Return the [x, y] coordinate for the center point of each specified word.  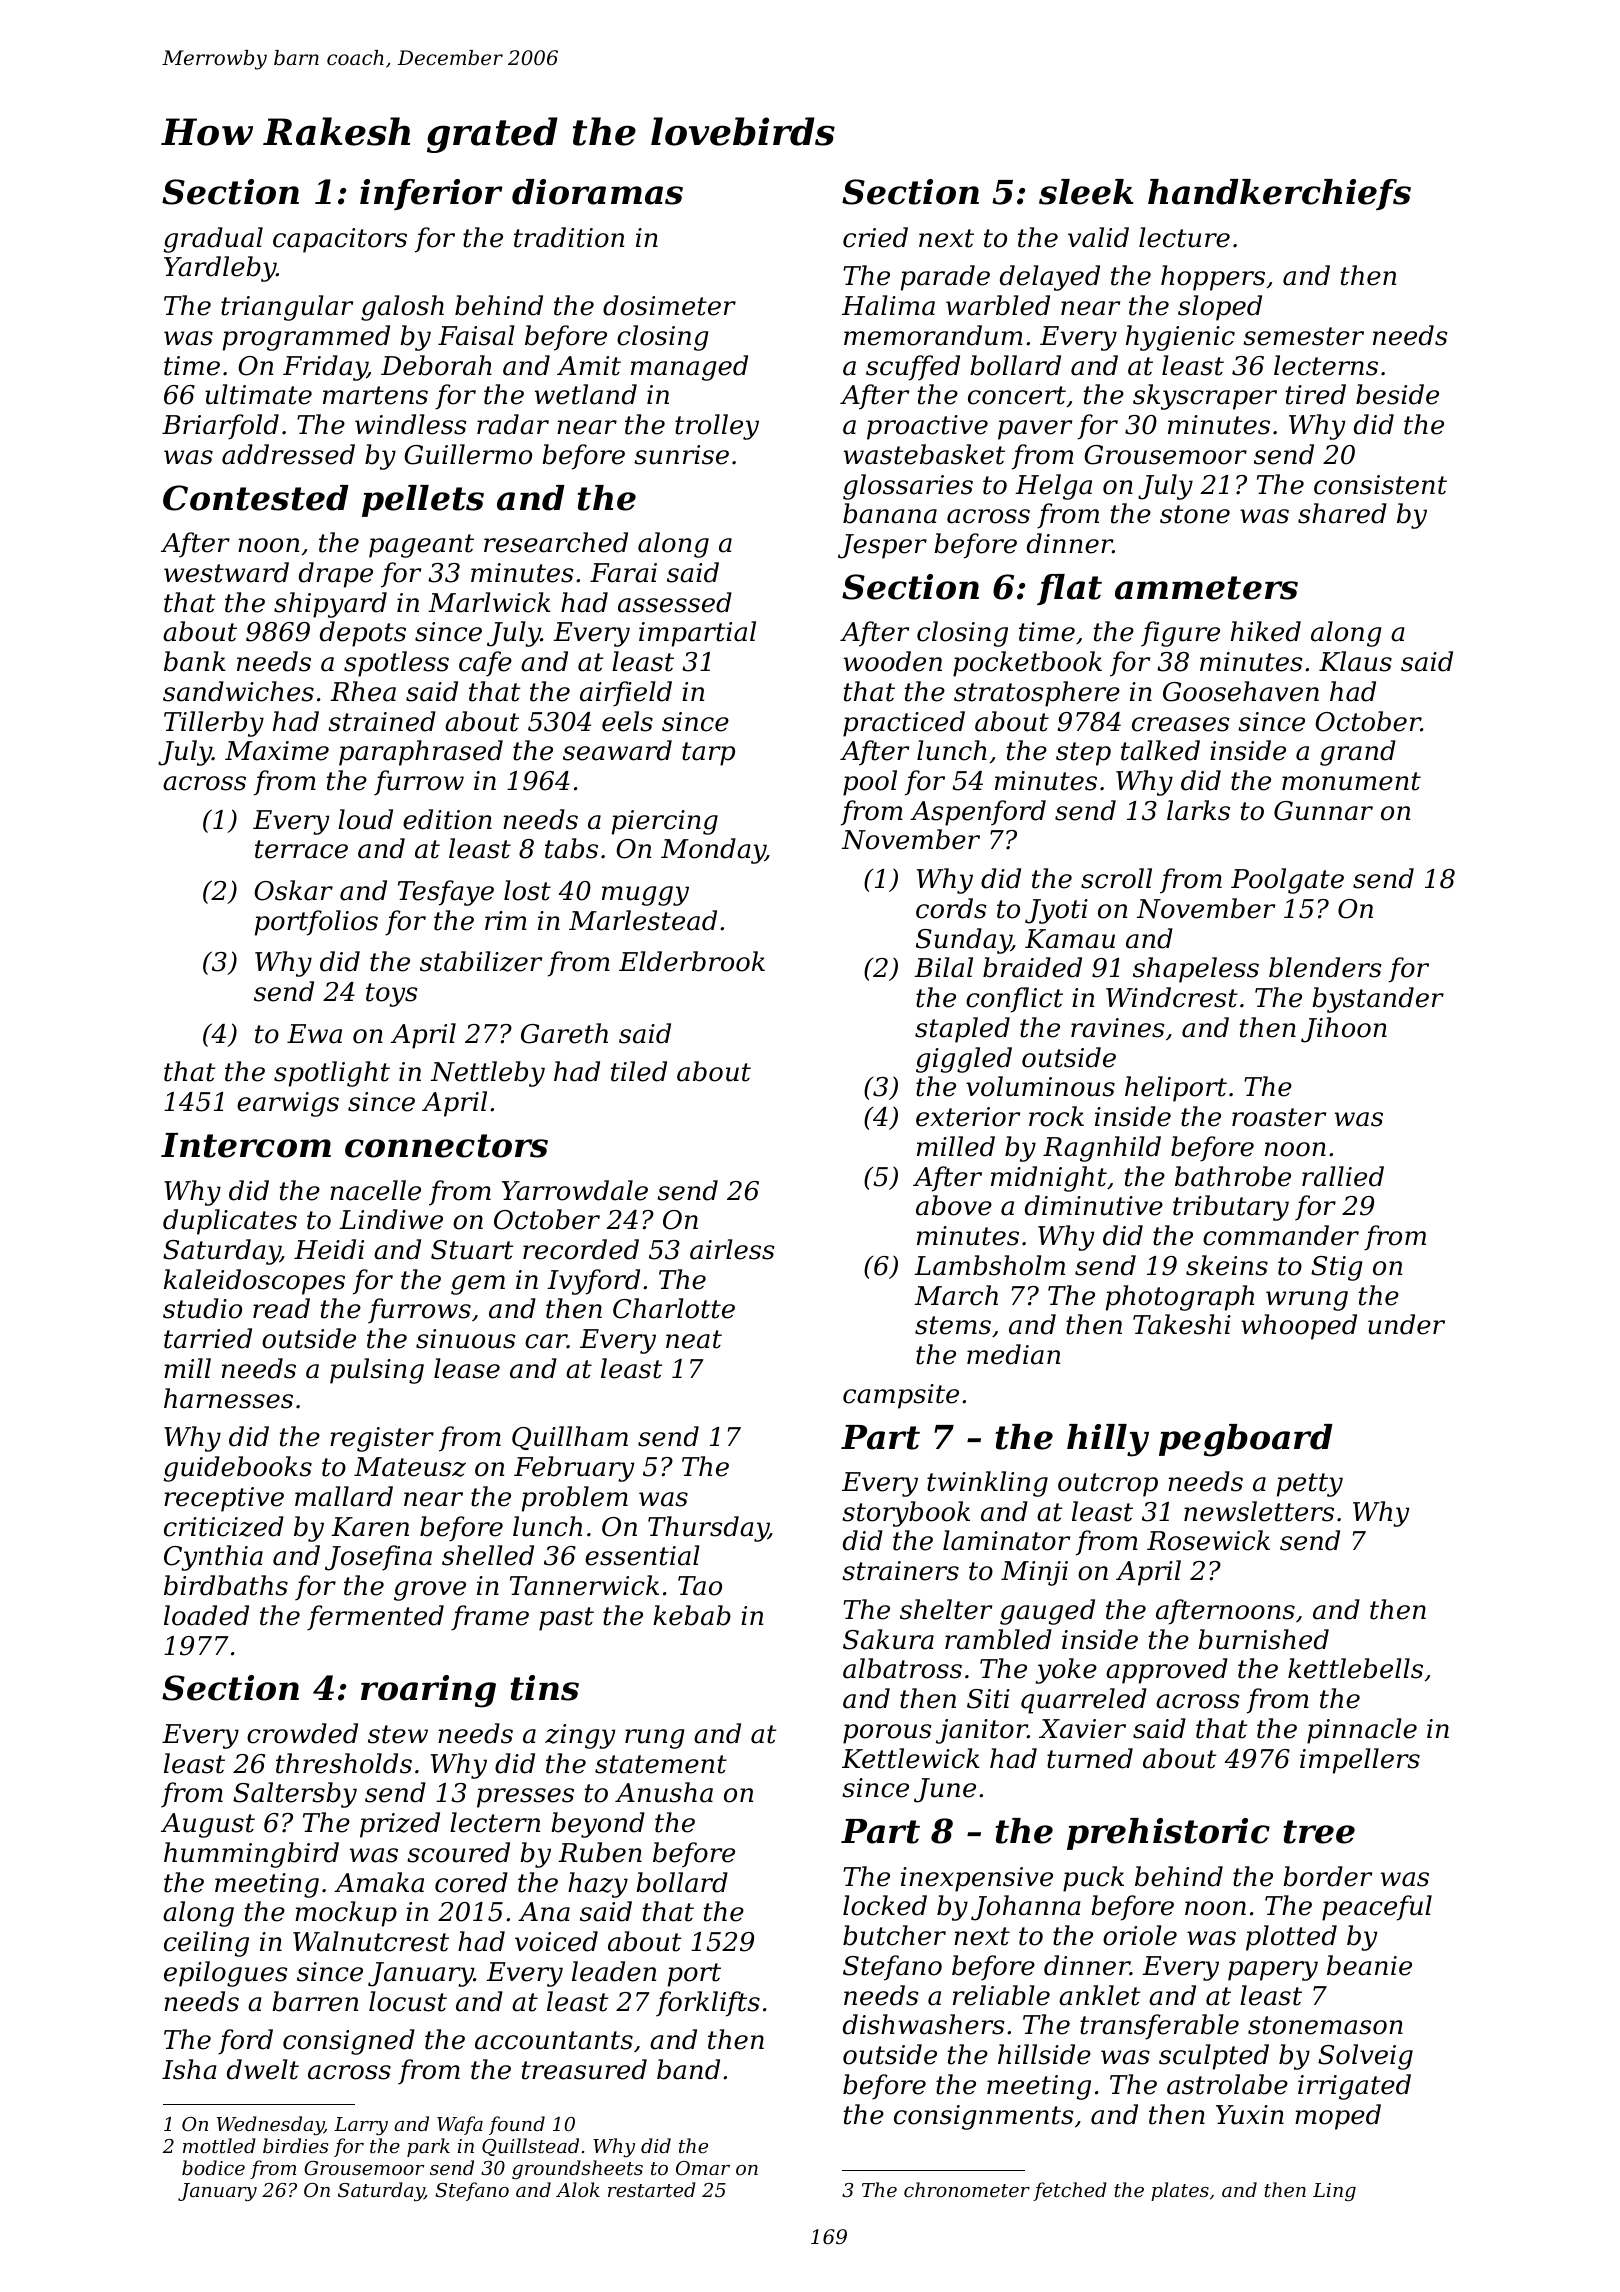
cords [951, 908]
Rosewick [1208, 1540]
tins [545, 1688]
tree [1319, 1832]
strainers [900, 1571]
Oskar [293, 890]
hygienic [1180, 338]
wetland [586, 394]
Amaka [379, 1882]
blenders [1325, 967]
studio [202, 1308]
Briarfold [220, 427]
